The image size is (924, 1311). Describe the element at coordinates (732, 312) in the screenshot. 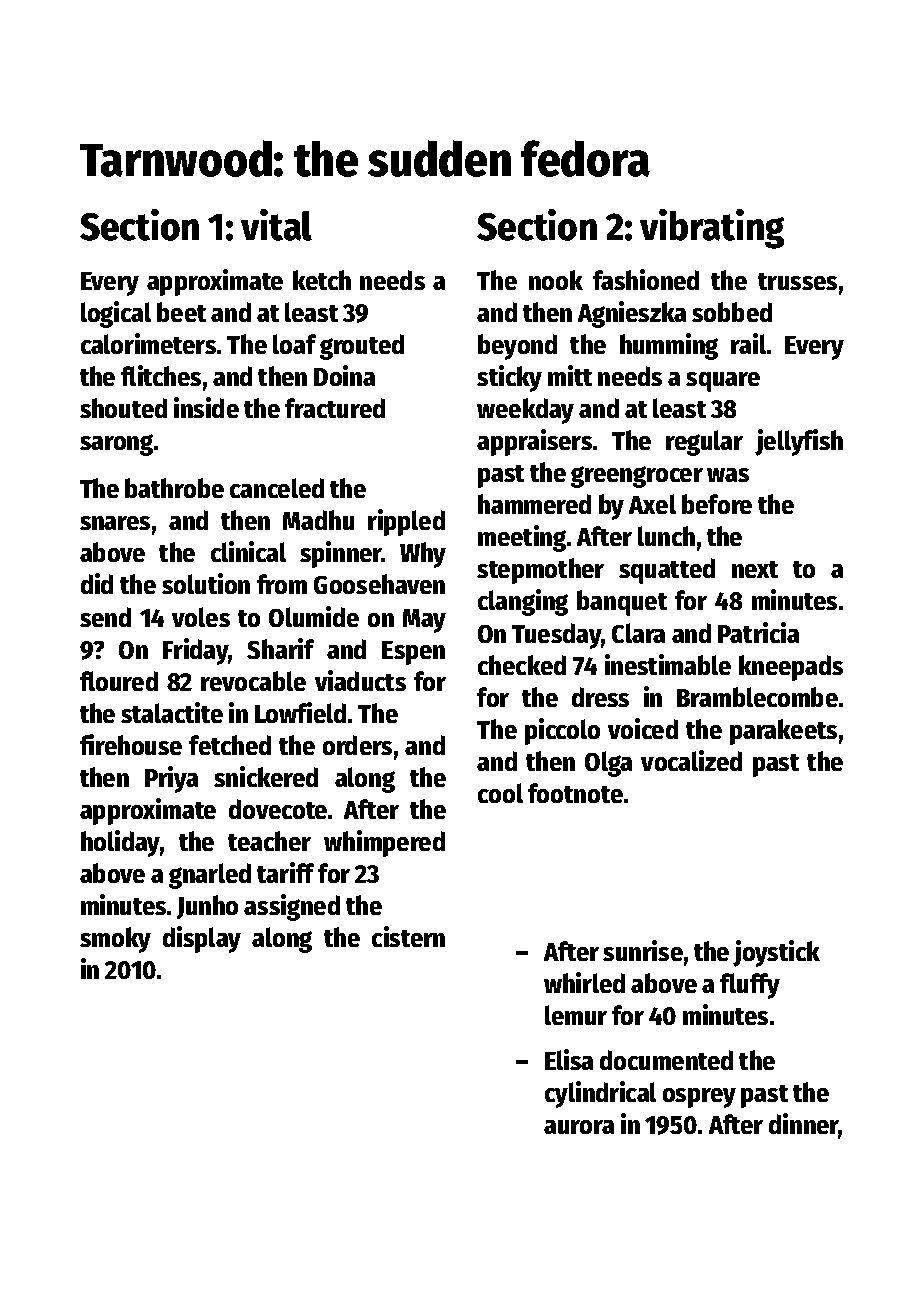

I see `sobbed` at that location.
